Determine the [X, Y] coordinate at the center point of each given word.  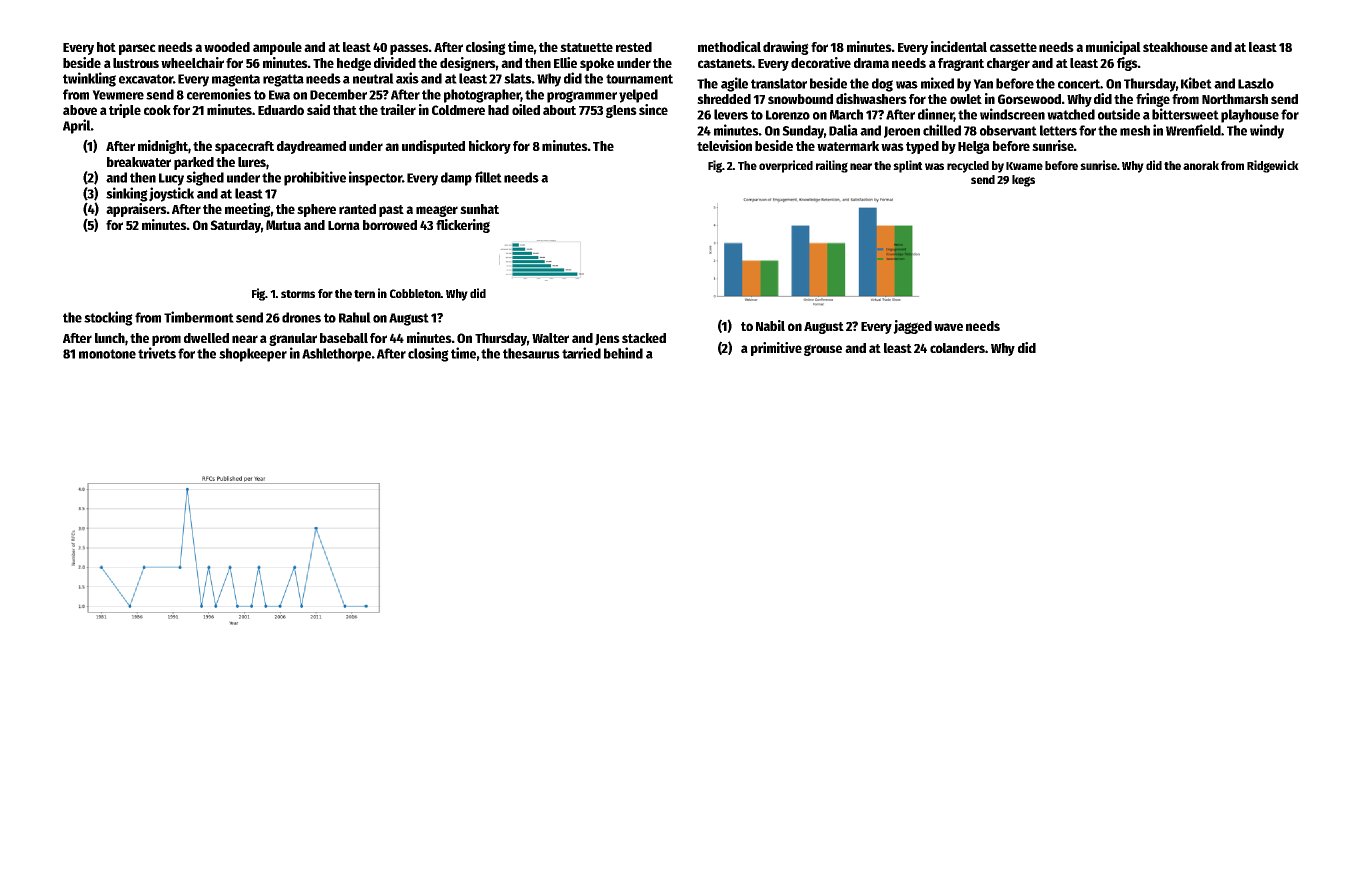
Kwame [1024, 166]
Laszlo [1256, 83]
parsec [137, 49]
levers [731, 114]
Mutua [283, 225]
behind [623, 353]
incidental [959, 46]
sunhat [479, 209]
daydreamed [311, 147]
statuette [586, 47]
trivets [157, 353]
